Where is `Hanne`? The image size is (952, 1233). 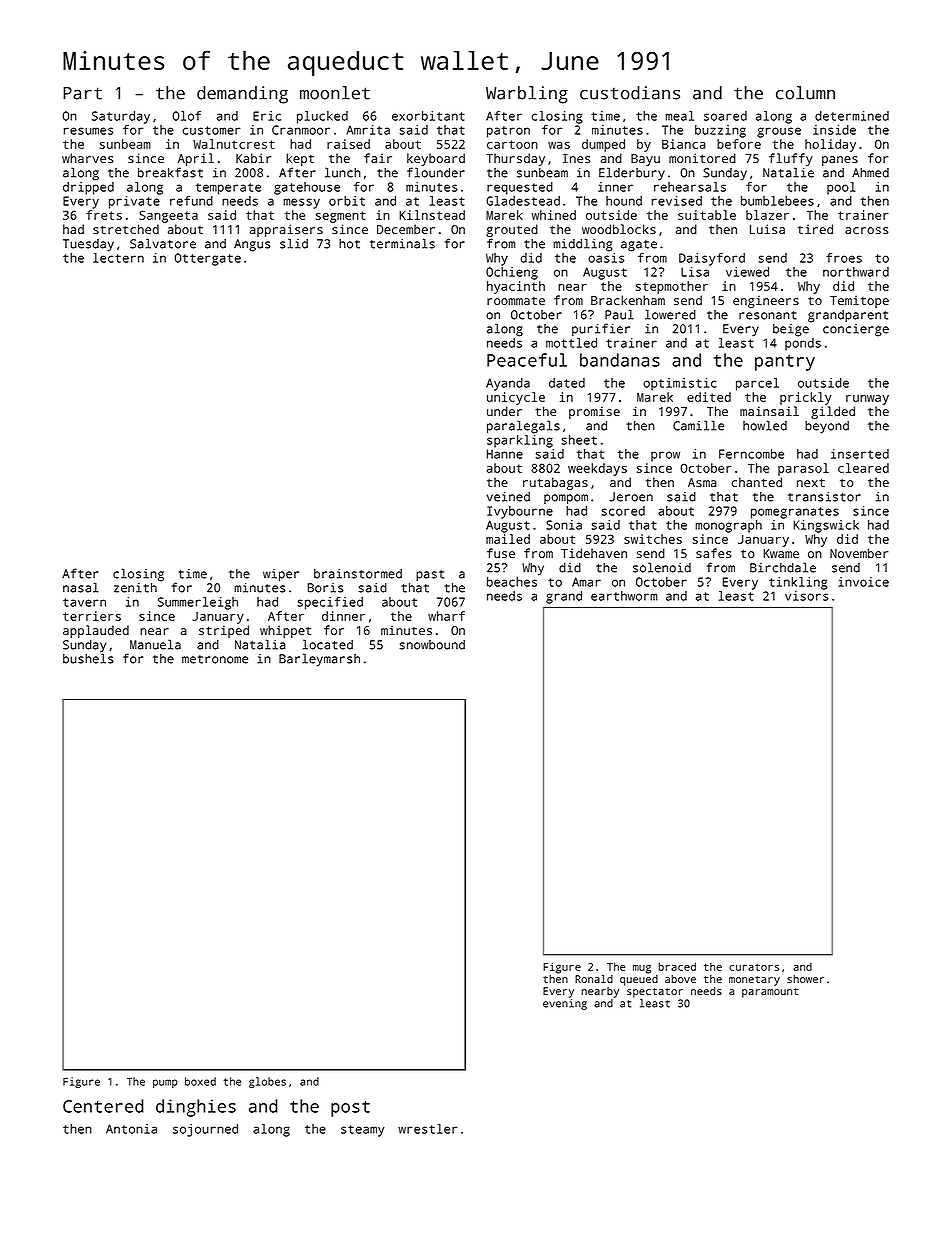
Hanne is located at coordinates (505, 454).
